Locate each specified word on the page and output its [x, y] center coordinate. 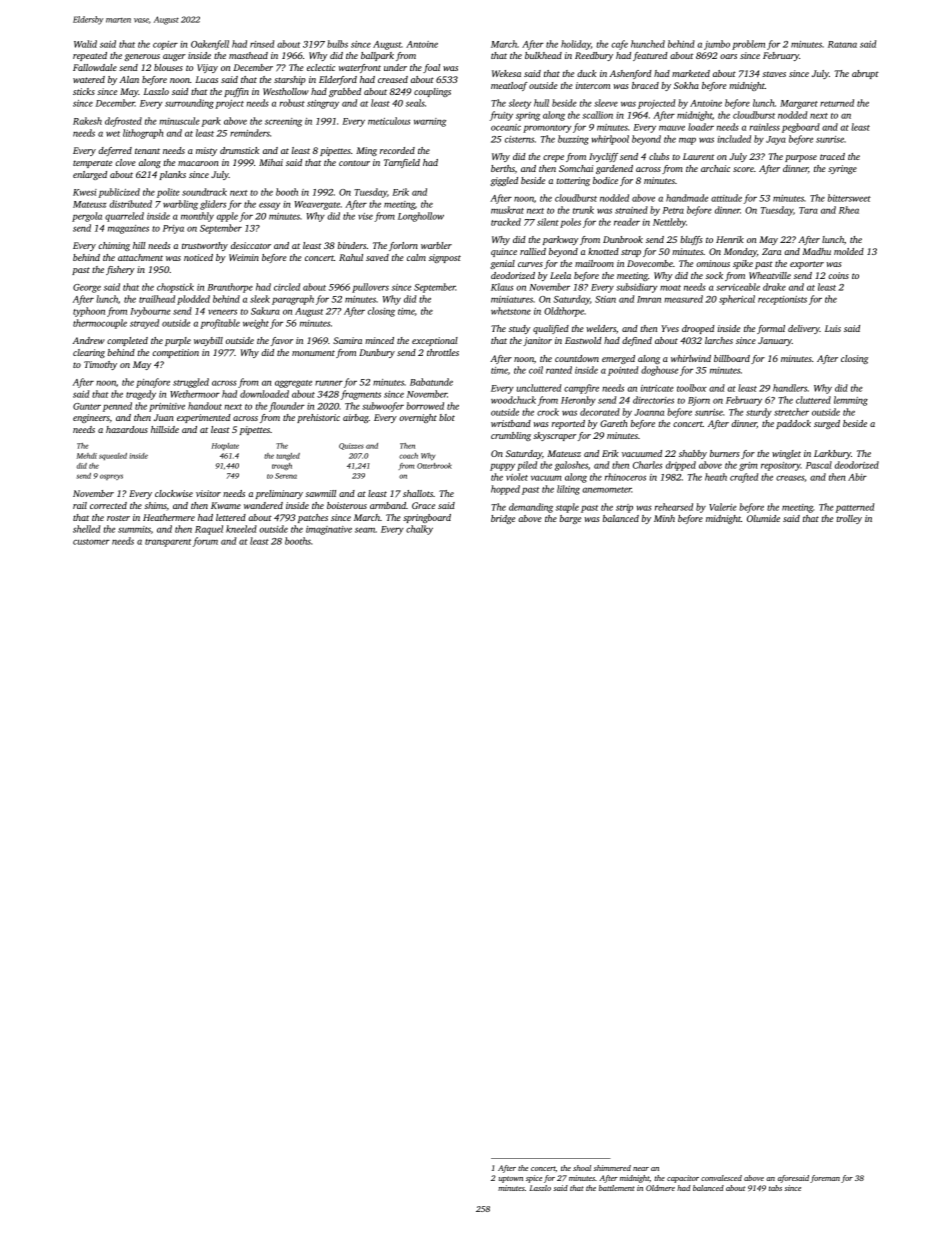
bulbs [337, 44]
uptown [511, 1179]
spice [534, 1179]
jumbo [717, 45]
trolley [849, 519]
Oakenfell [210, 45]
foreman [825, 1179]
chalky [419, 530]
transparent [168, 543]
